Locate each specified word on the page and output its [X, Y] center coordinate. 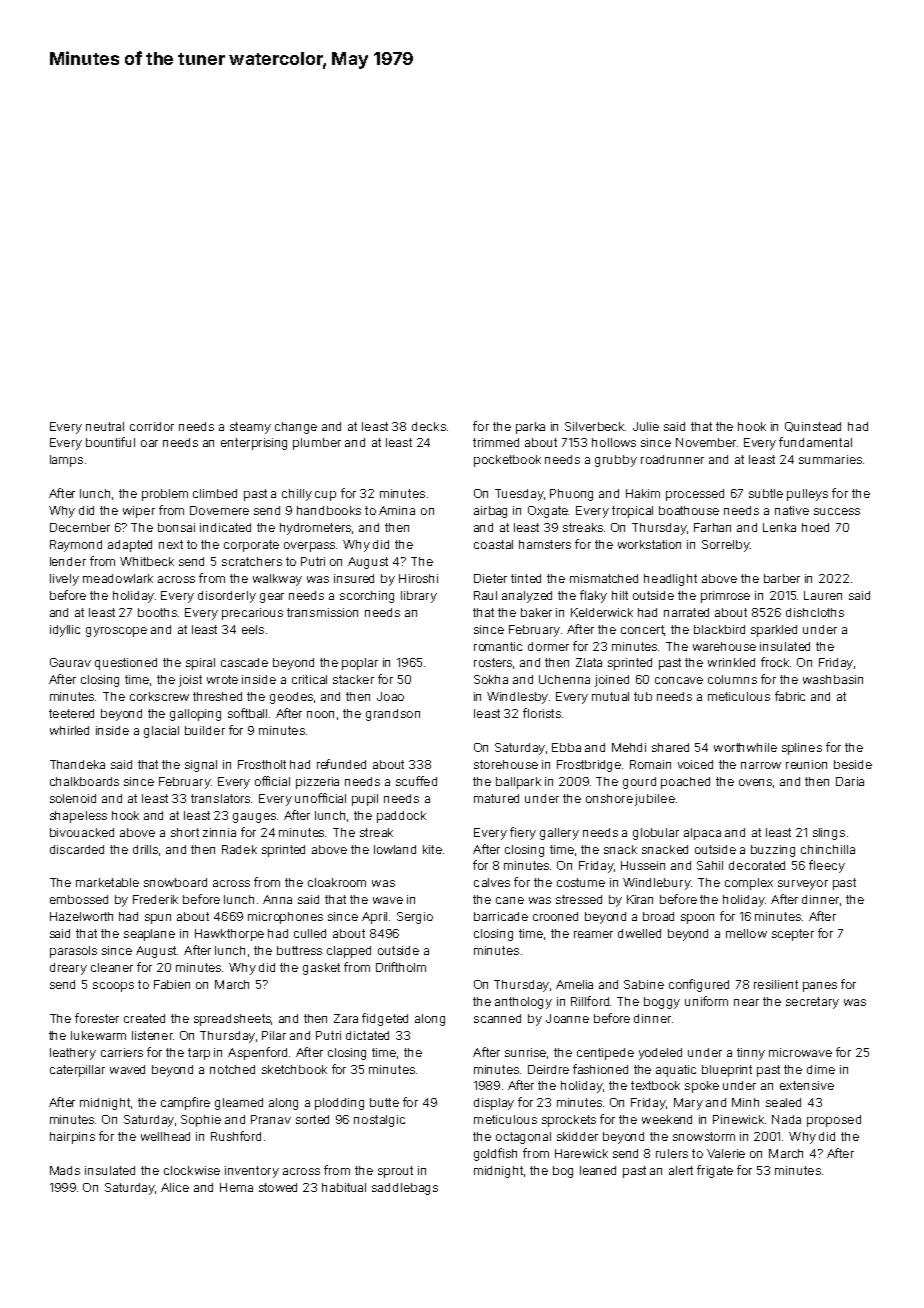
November [706, 442]
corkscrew [159, 696]
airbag [490, 512]
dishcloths [815, 612]
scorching [367, 597]
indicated [225, 527]
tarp [199, 1054]
